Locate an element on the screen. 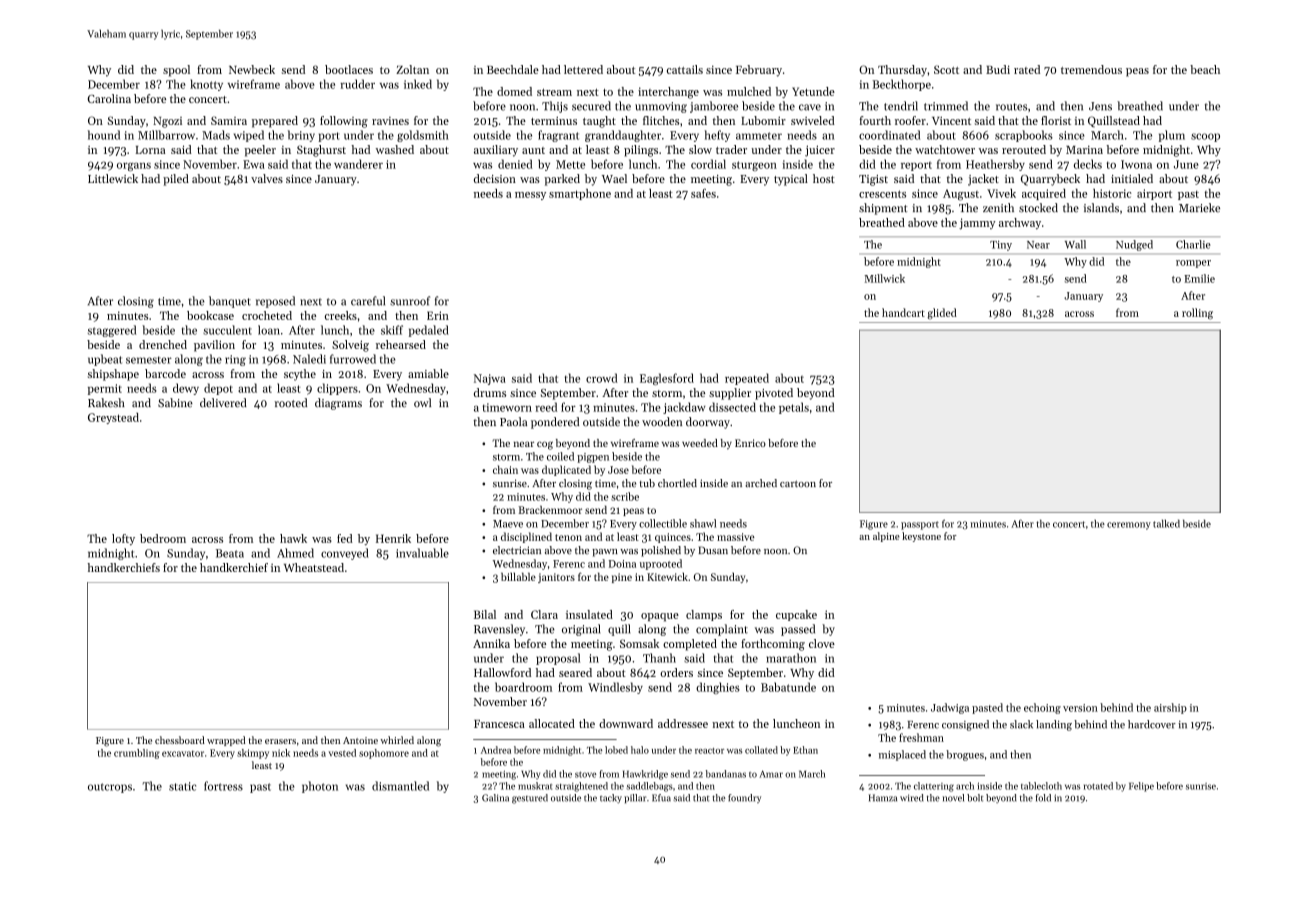 Image resolution: width=1308 pixels, height=924 pixels. rated is located at coordinates (1027, 69).
